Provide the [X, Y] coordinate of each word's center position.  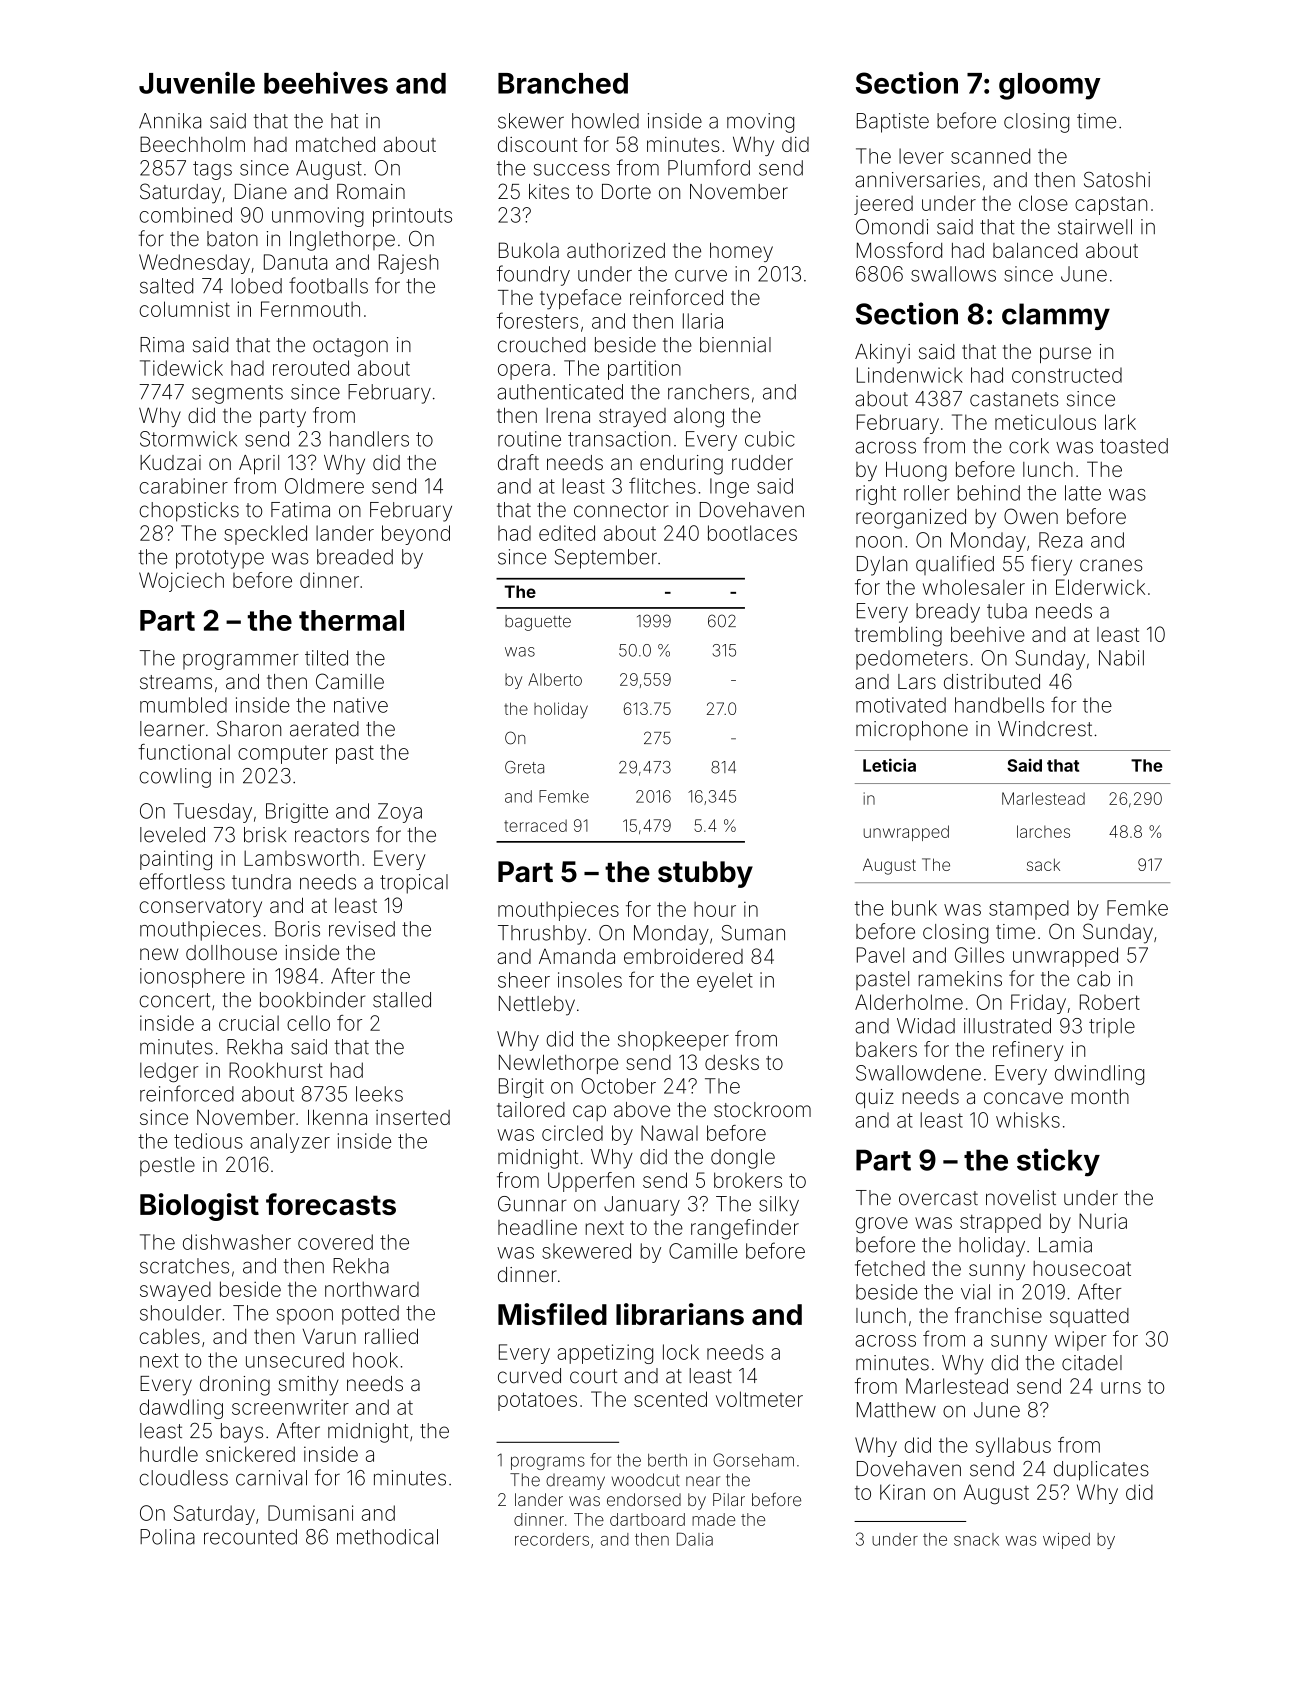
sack [1043, 864]
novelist [1021, 1198]
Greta [524, 767]
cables [169, 1336]
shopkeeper [673, 1041]
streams [176, 682]
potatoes [537, 1401]
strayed [632, 417]
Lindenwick [910, 375]
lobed [257, 286]
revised [362, 929]
